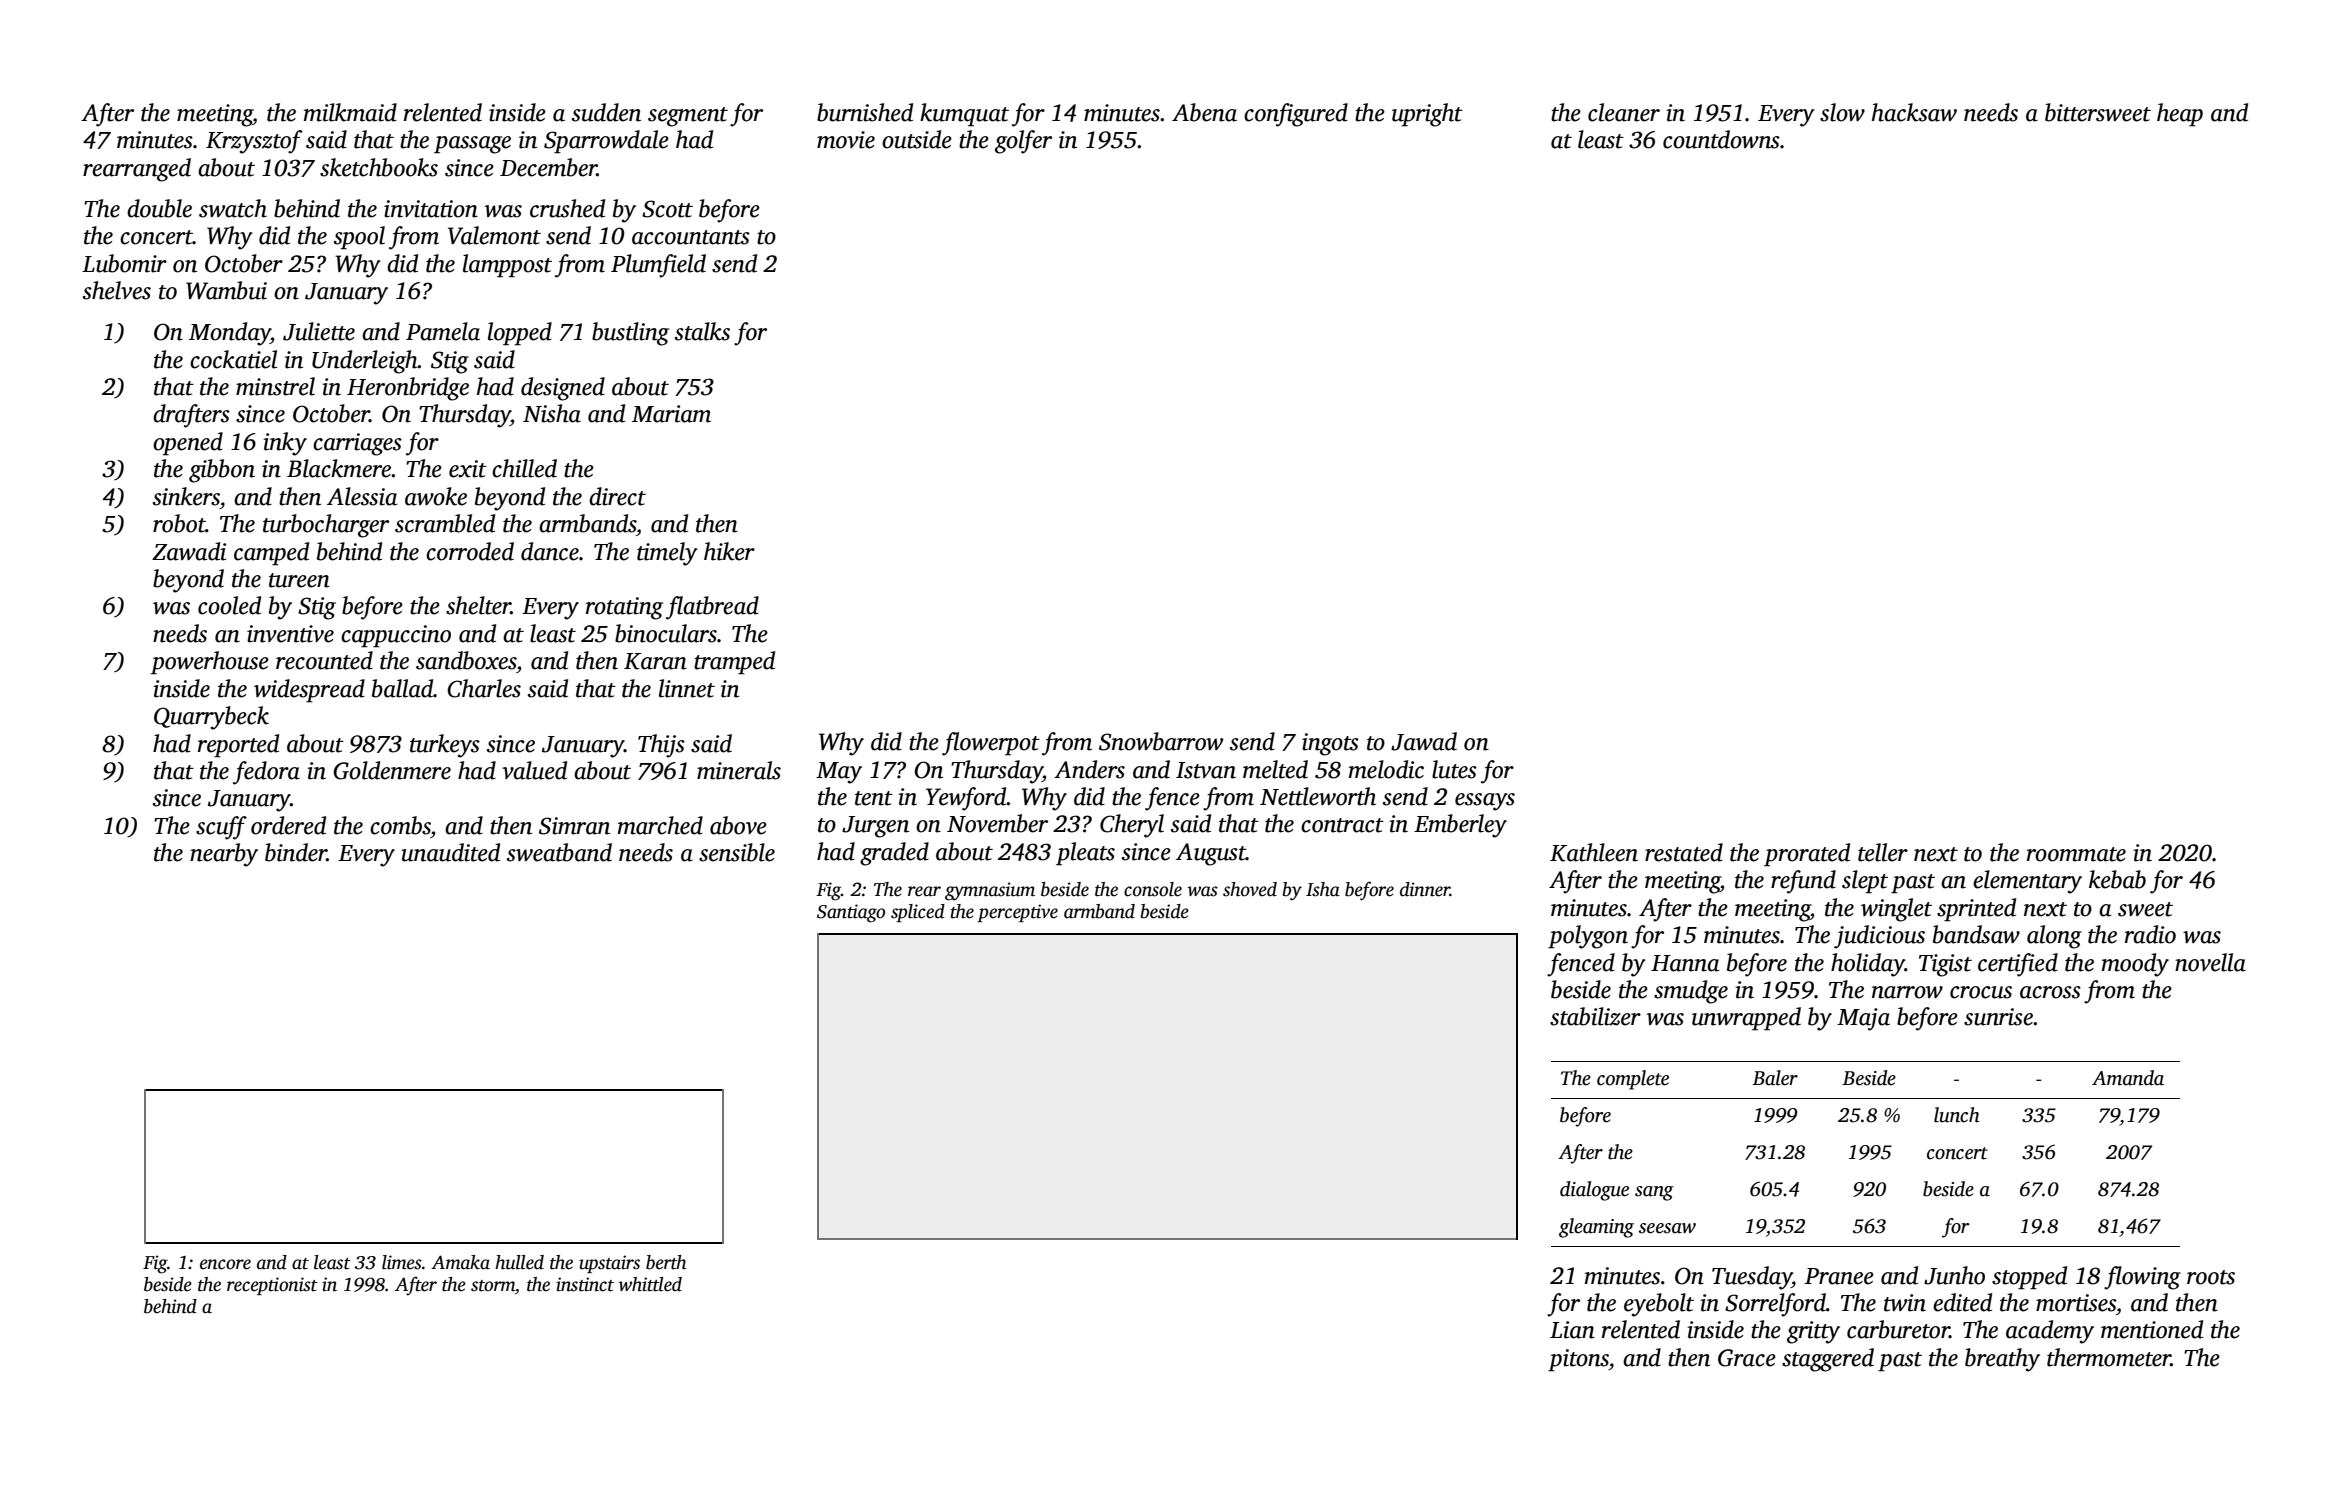 The height and width of the screenshot is (1511, 2335). Describe the element at coordinates (2210, 962) in the screenshot. I see `novella` at that location.
